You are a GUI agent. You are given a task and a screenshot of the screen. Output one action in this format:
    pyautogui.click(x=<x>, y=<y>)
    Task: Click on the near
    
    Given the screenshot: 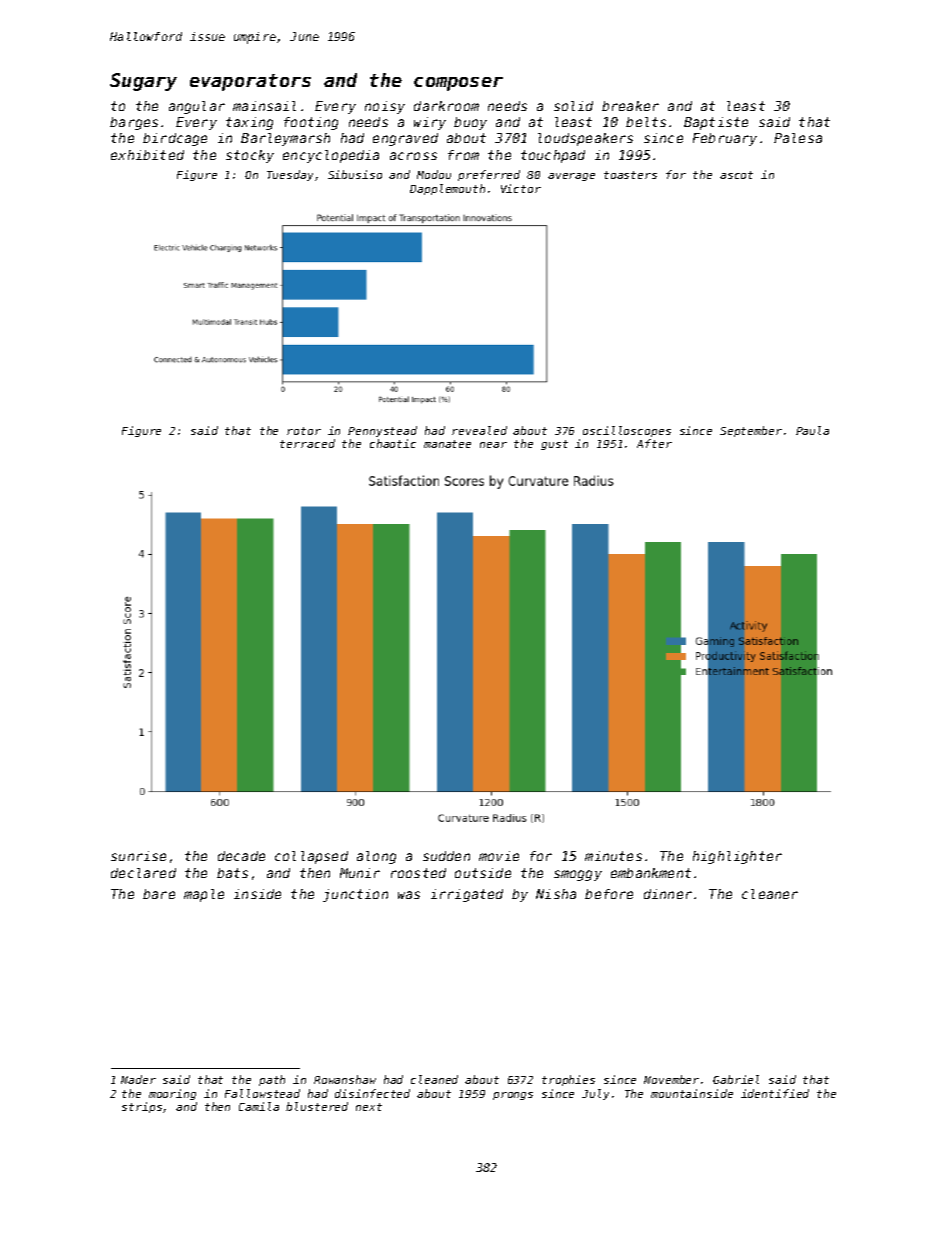 What is the action you would take?
    pyautogui.click(x=493, y=445)
